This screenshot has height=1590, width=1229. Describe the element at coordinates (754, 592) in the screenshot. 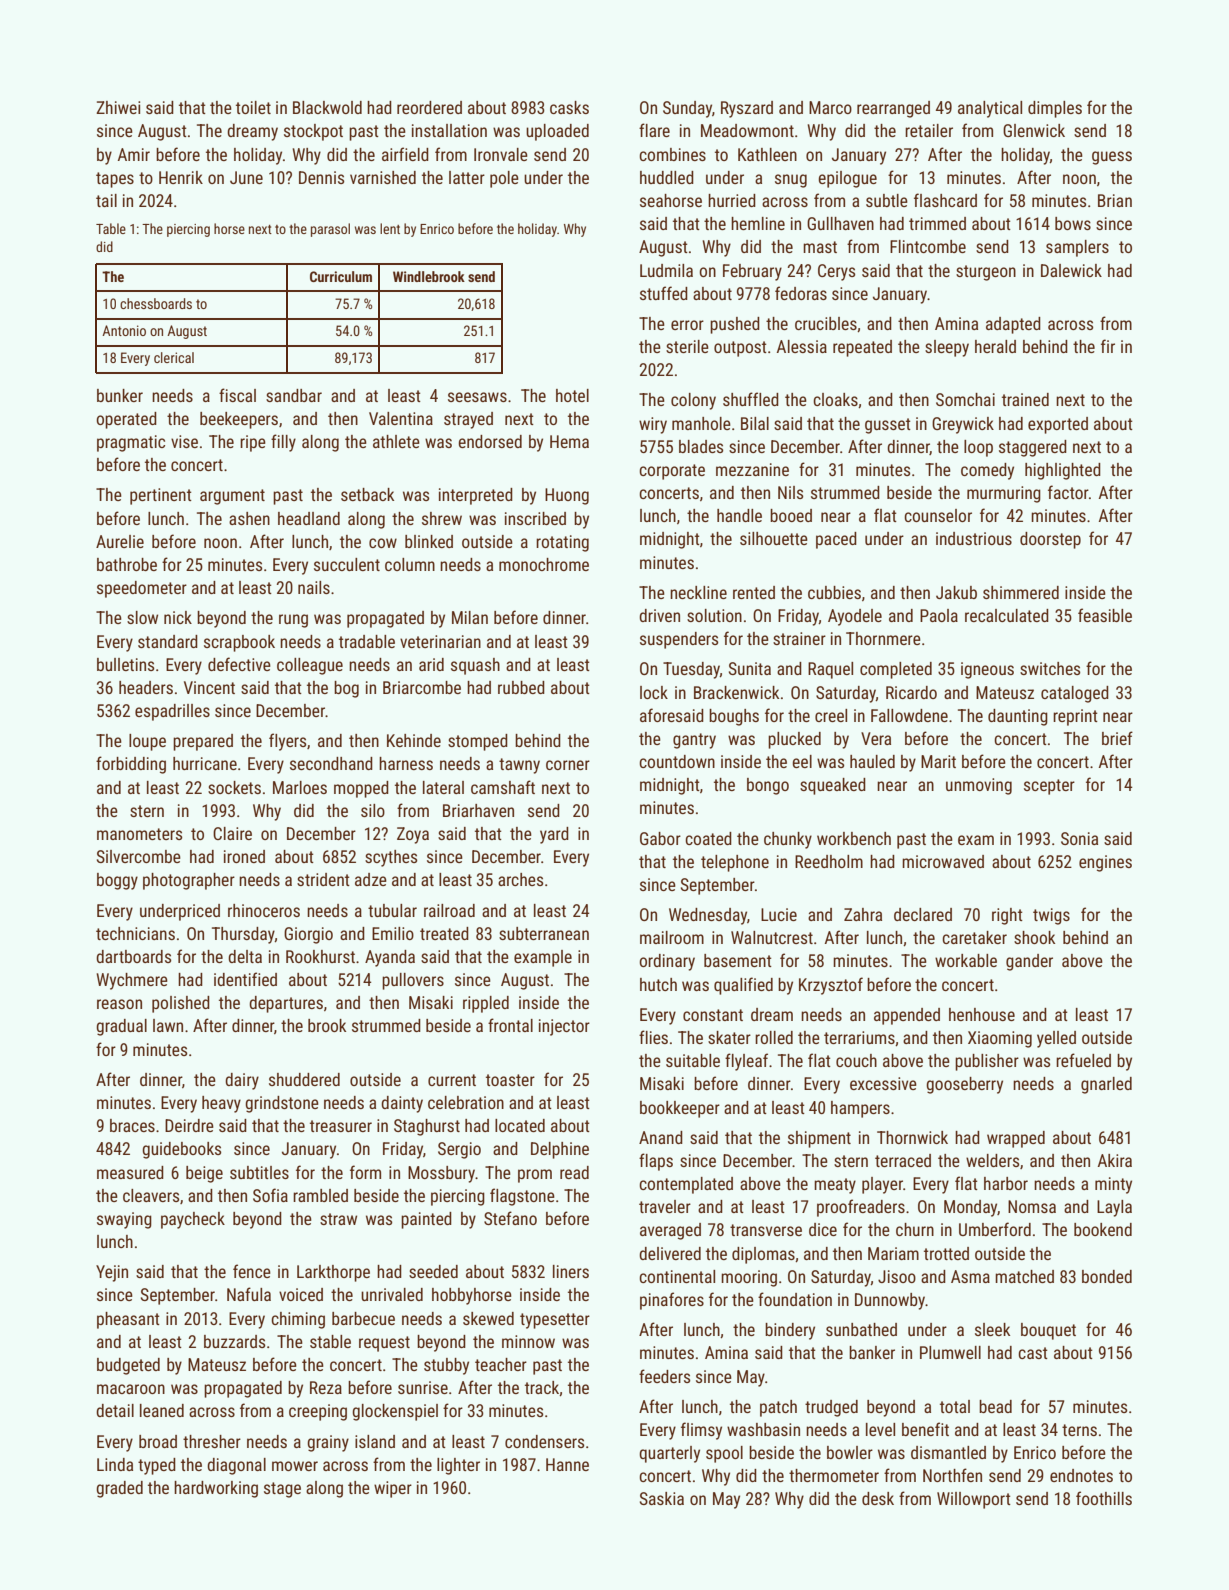

I see `rented` at that location.
